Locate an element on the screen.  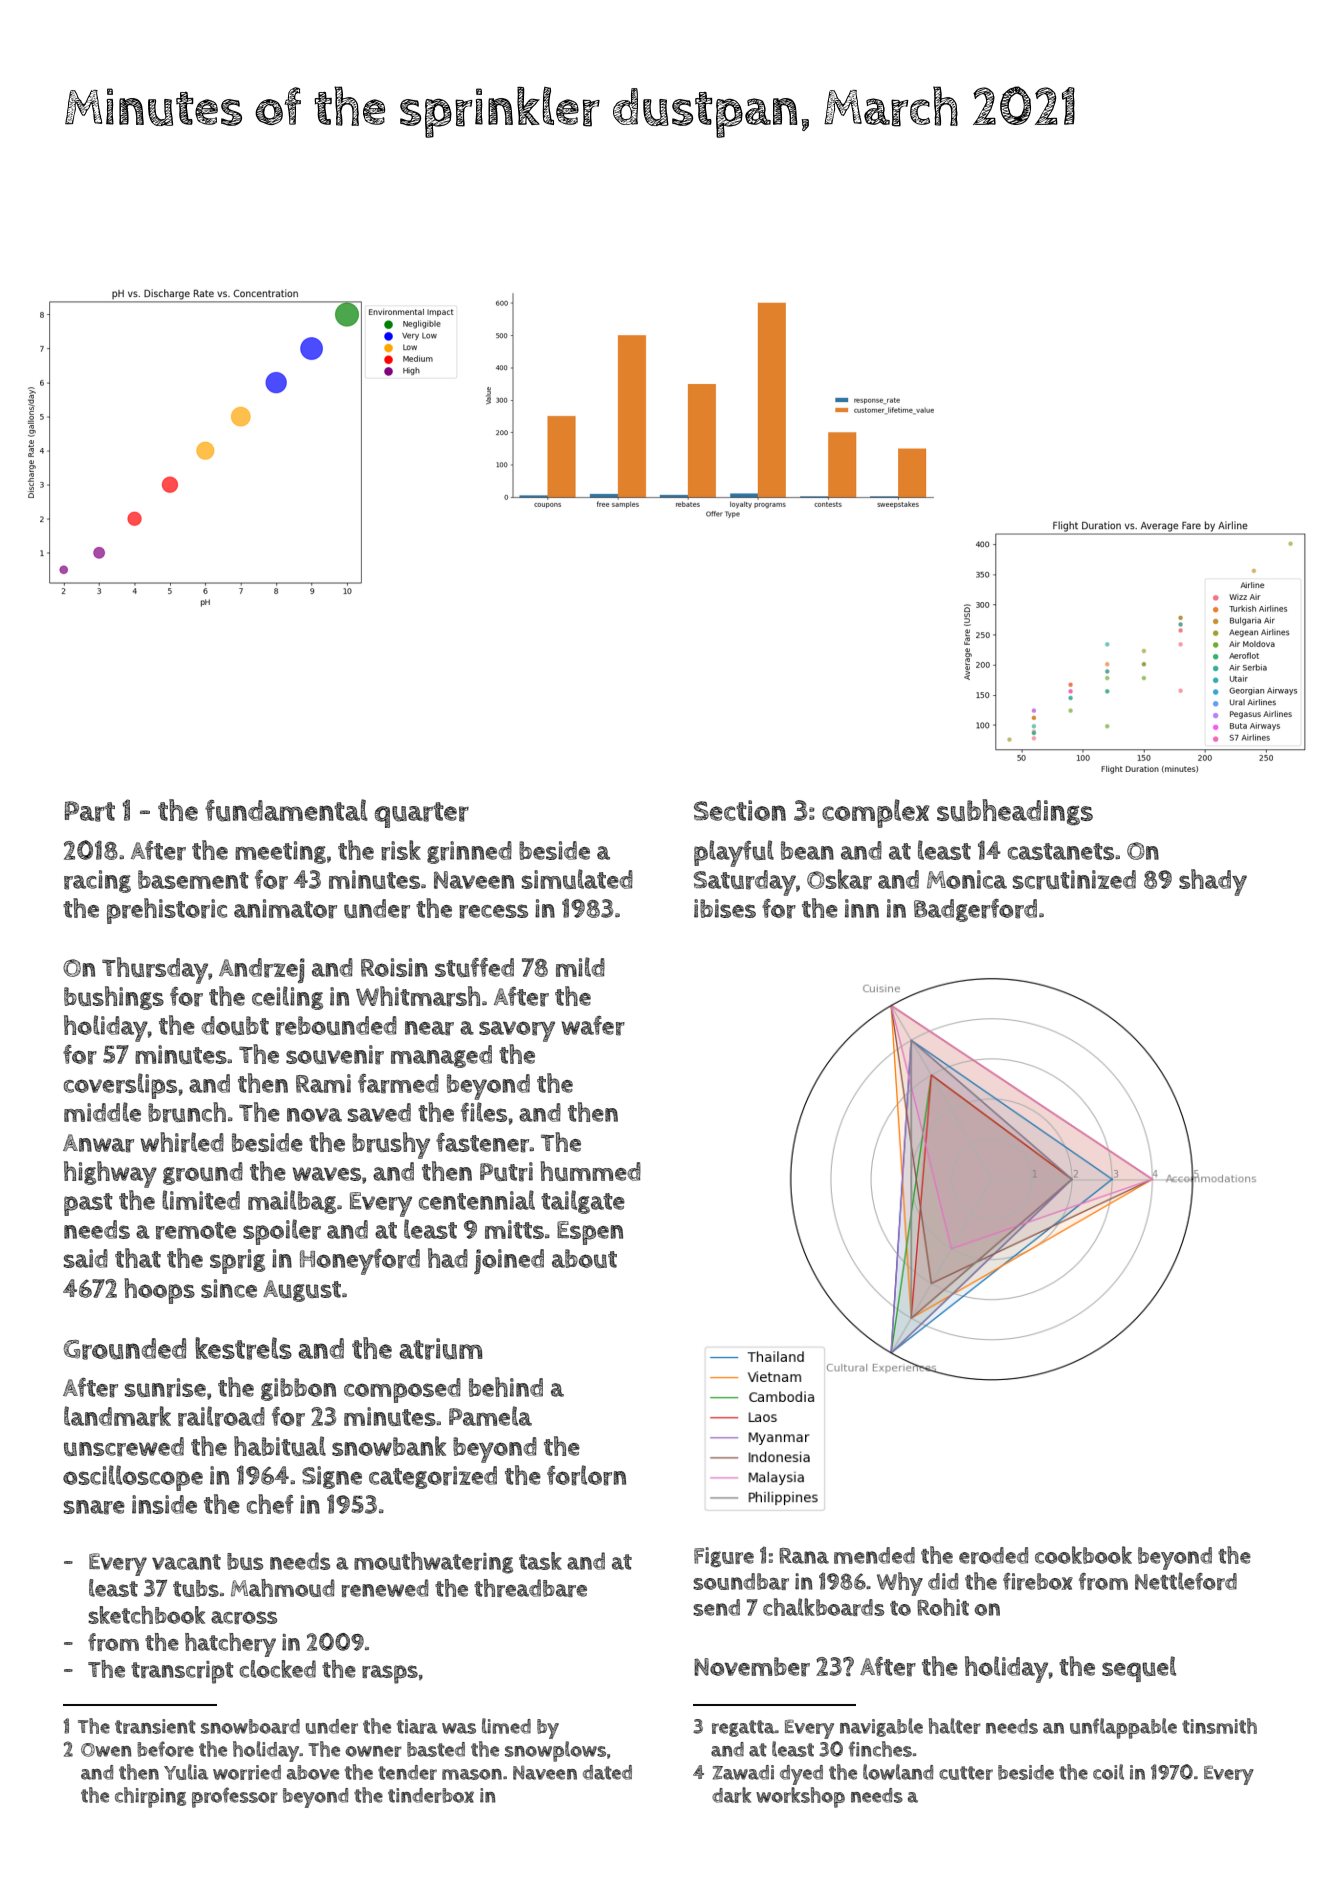
Espen is located at coordinates (590, 1233).
